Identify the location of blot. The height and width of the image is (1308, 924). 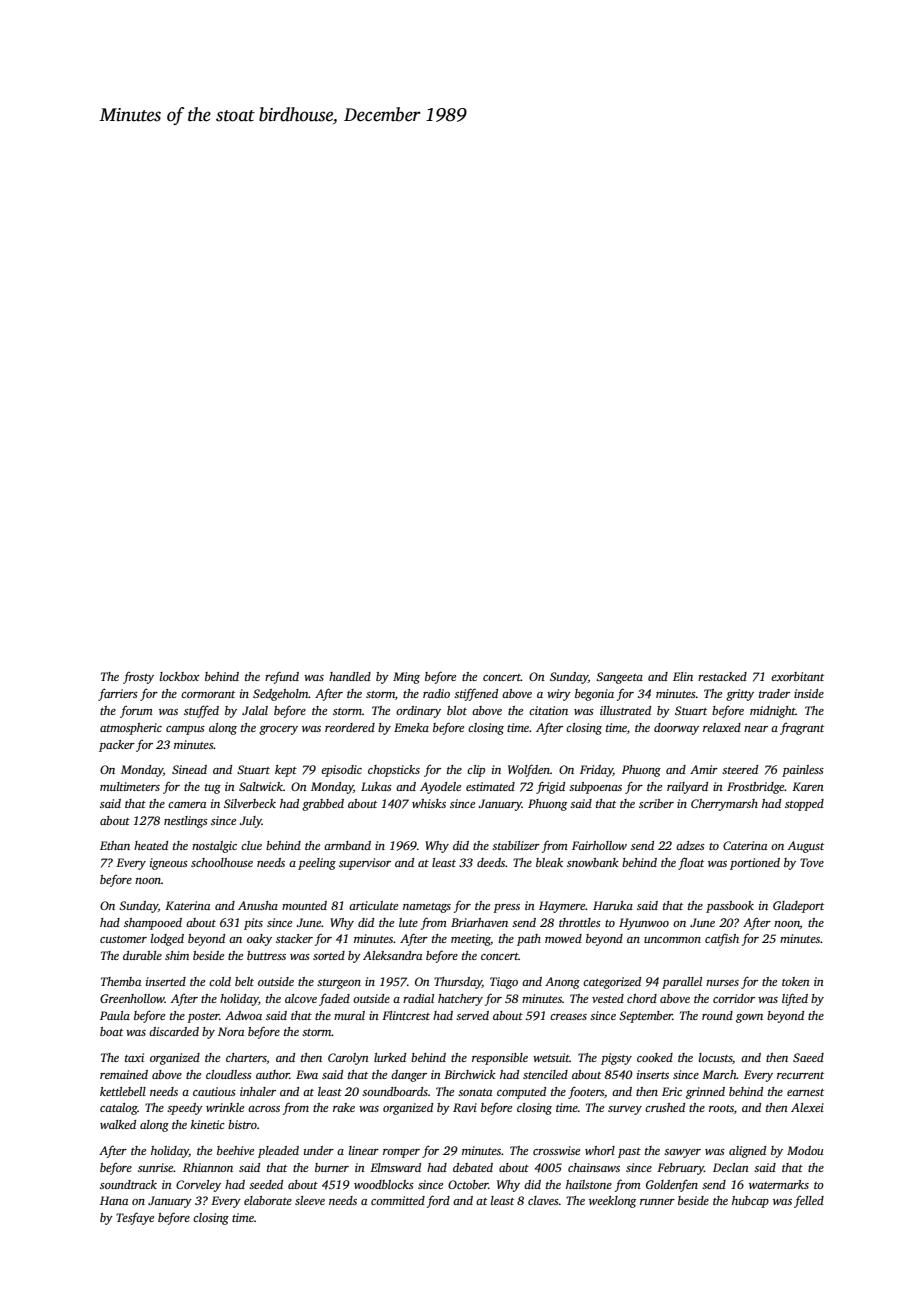
(457, 710).
